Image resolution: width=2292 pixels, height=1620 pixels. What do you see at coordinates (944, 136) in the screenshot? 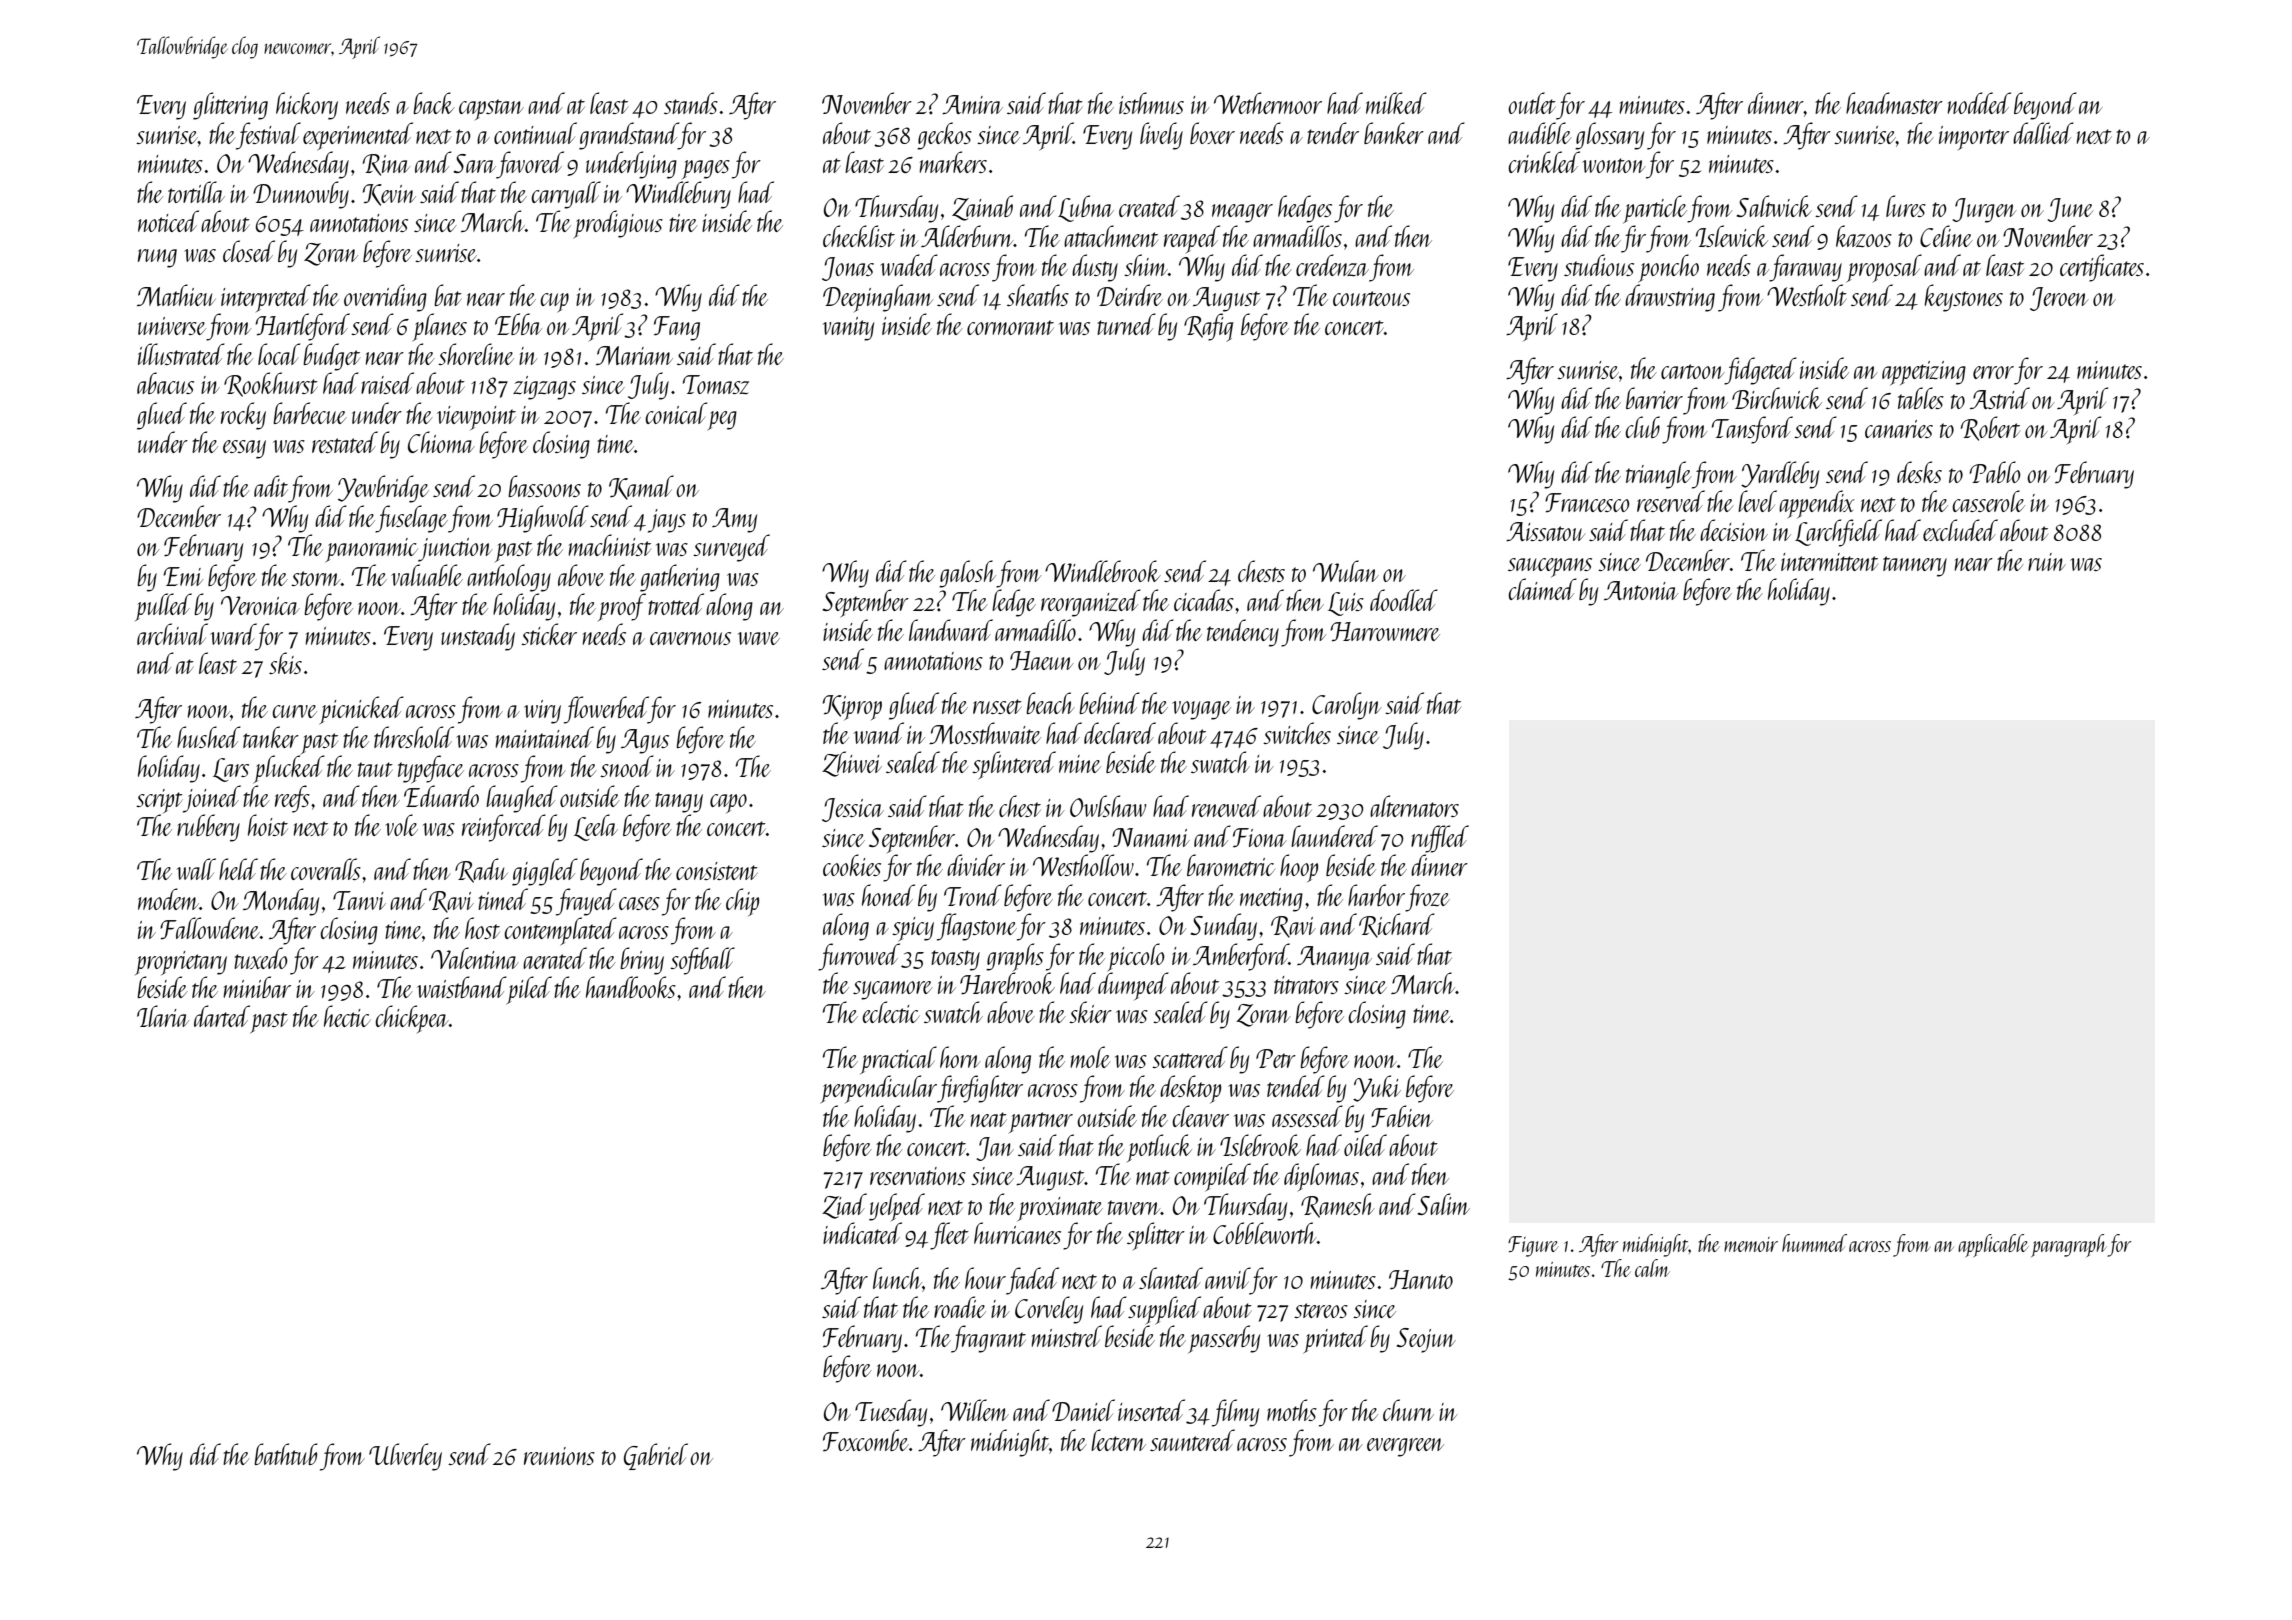
I see `geckos` at bounding box center [944, 136].
